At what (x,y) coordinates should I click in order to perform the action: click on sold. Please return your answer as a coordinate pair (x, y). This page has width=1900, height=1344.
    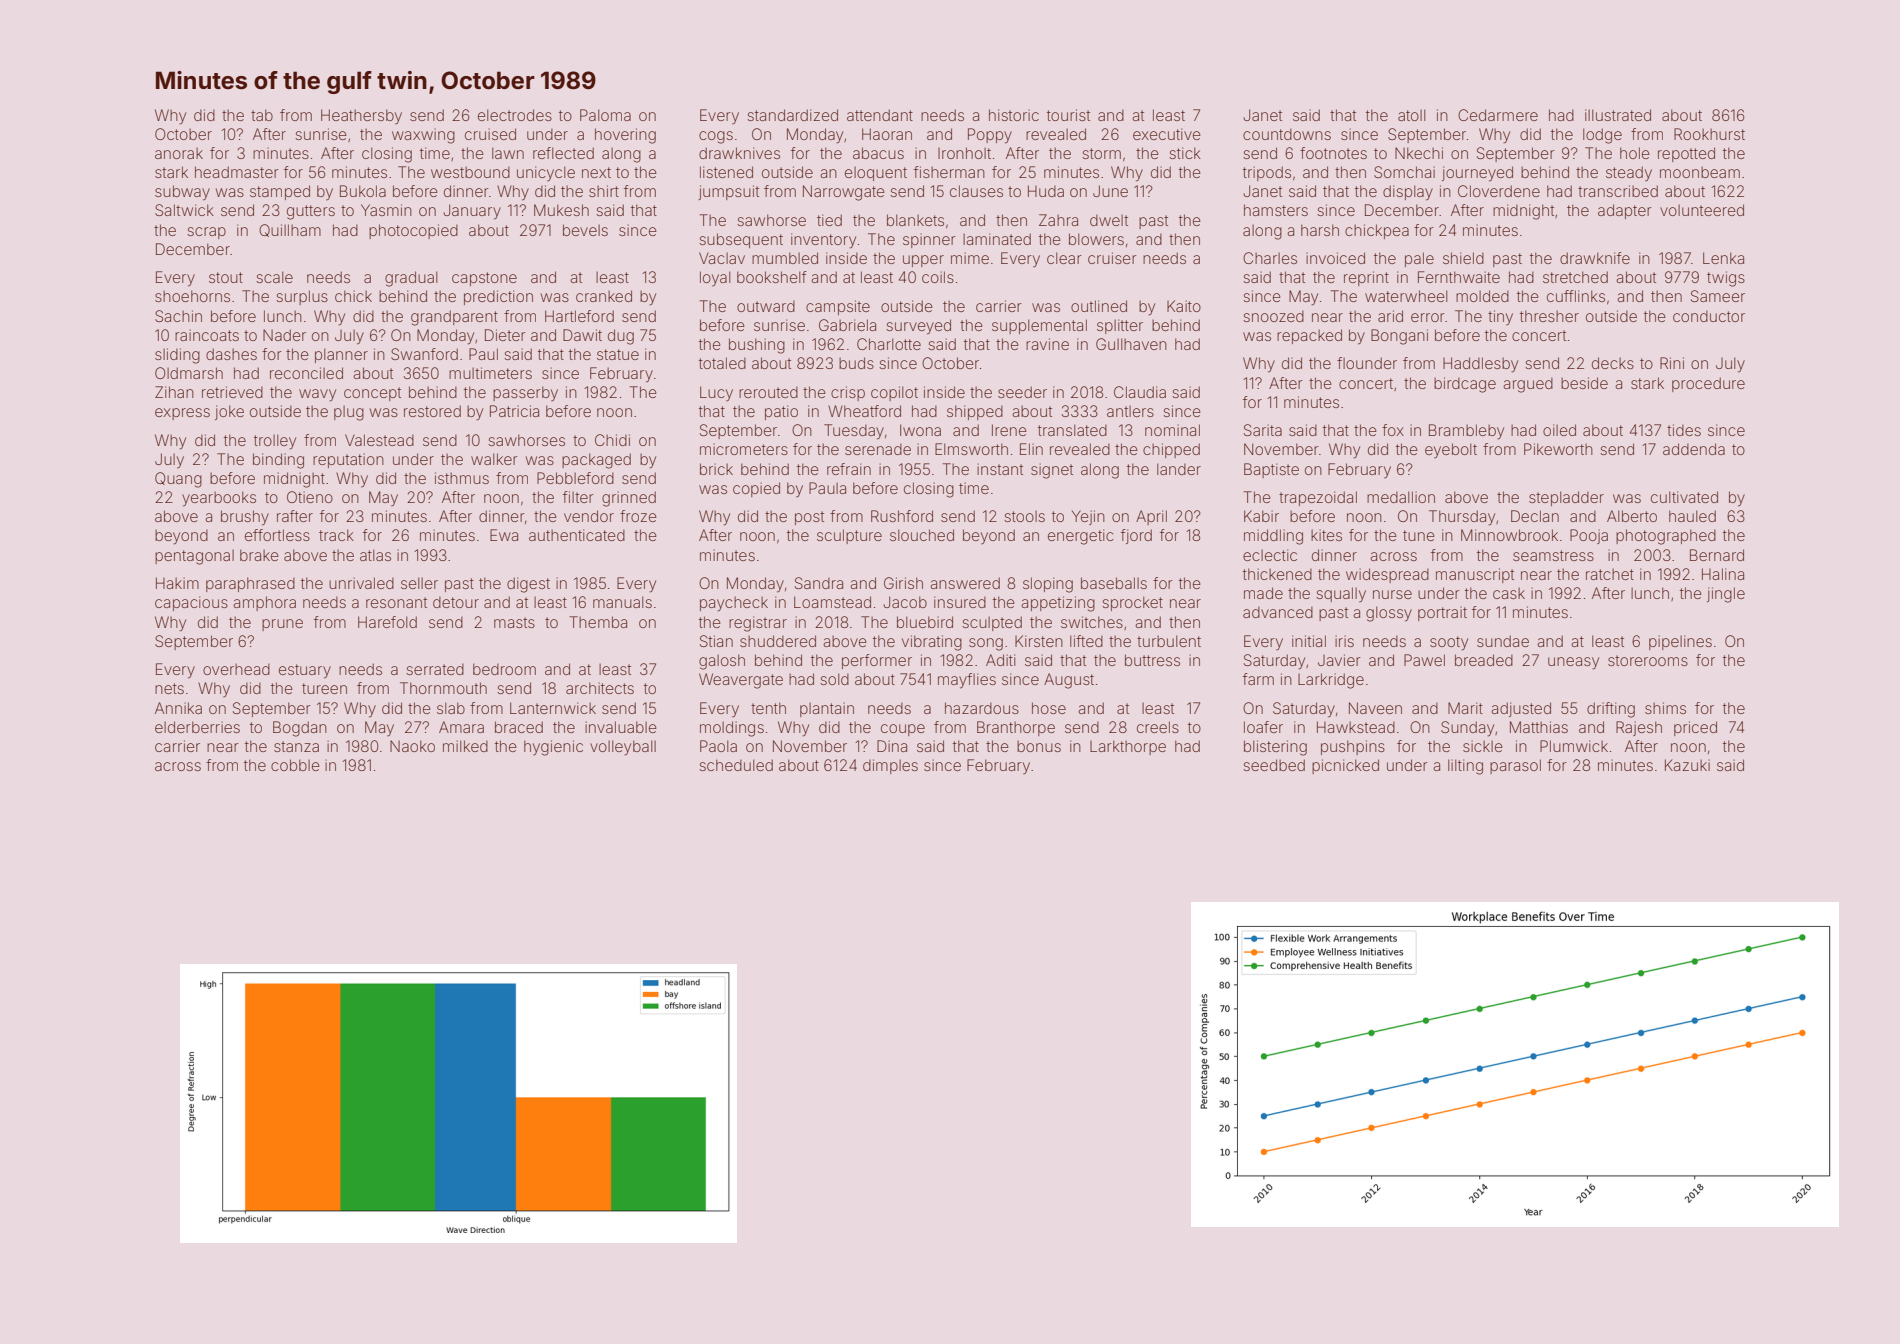
    Looking at the image, I should click on (834, 679).
